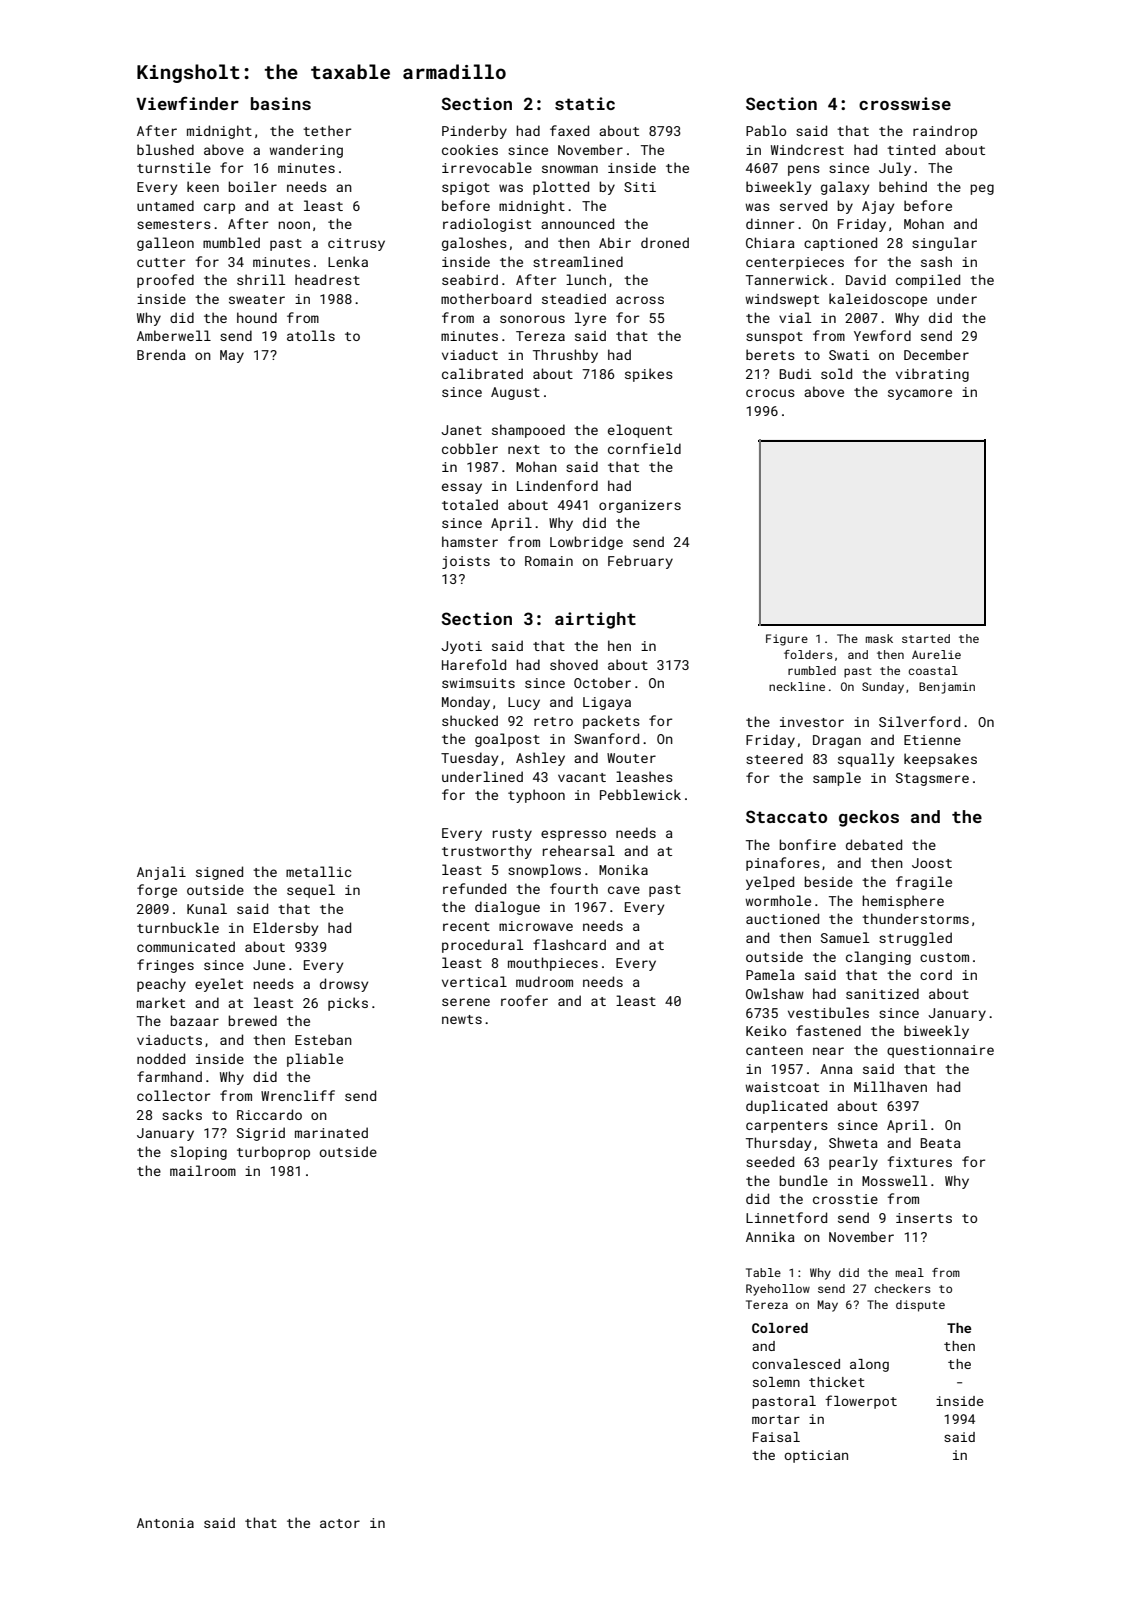  What do you see at coordinates (532, 319) in the page?
I see `sonorous` at bounding box center [532, 319].
